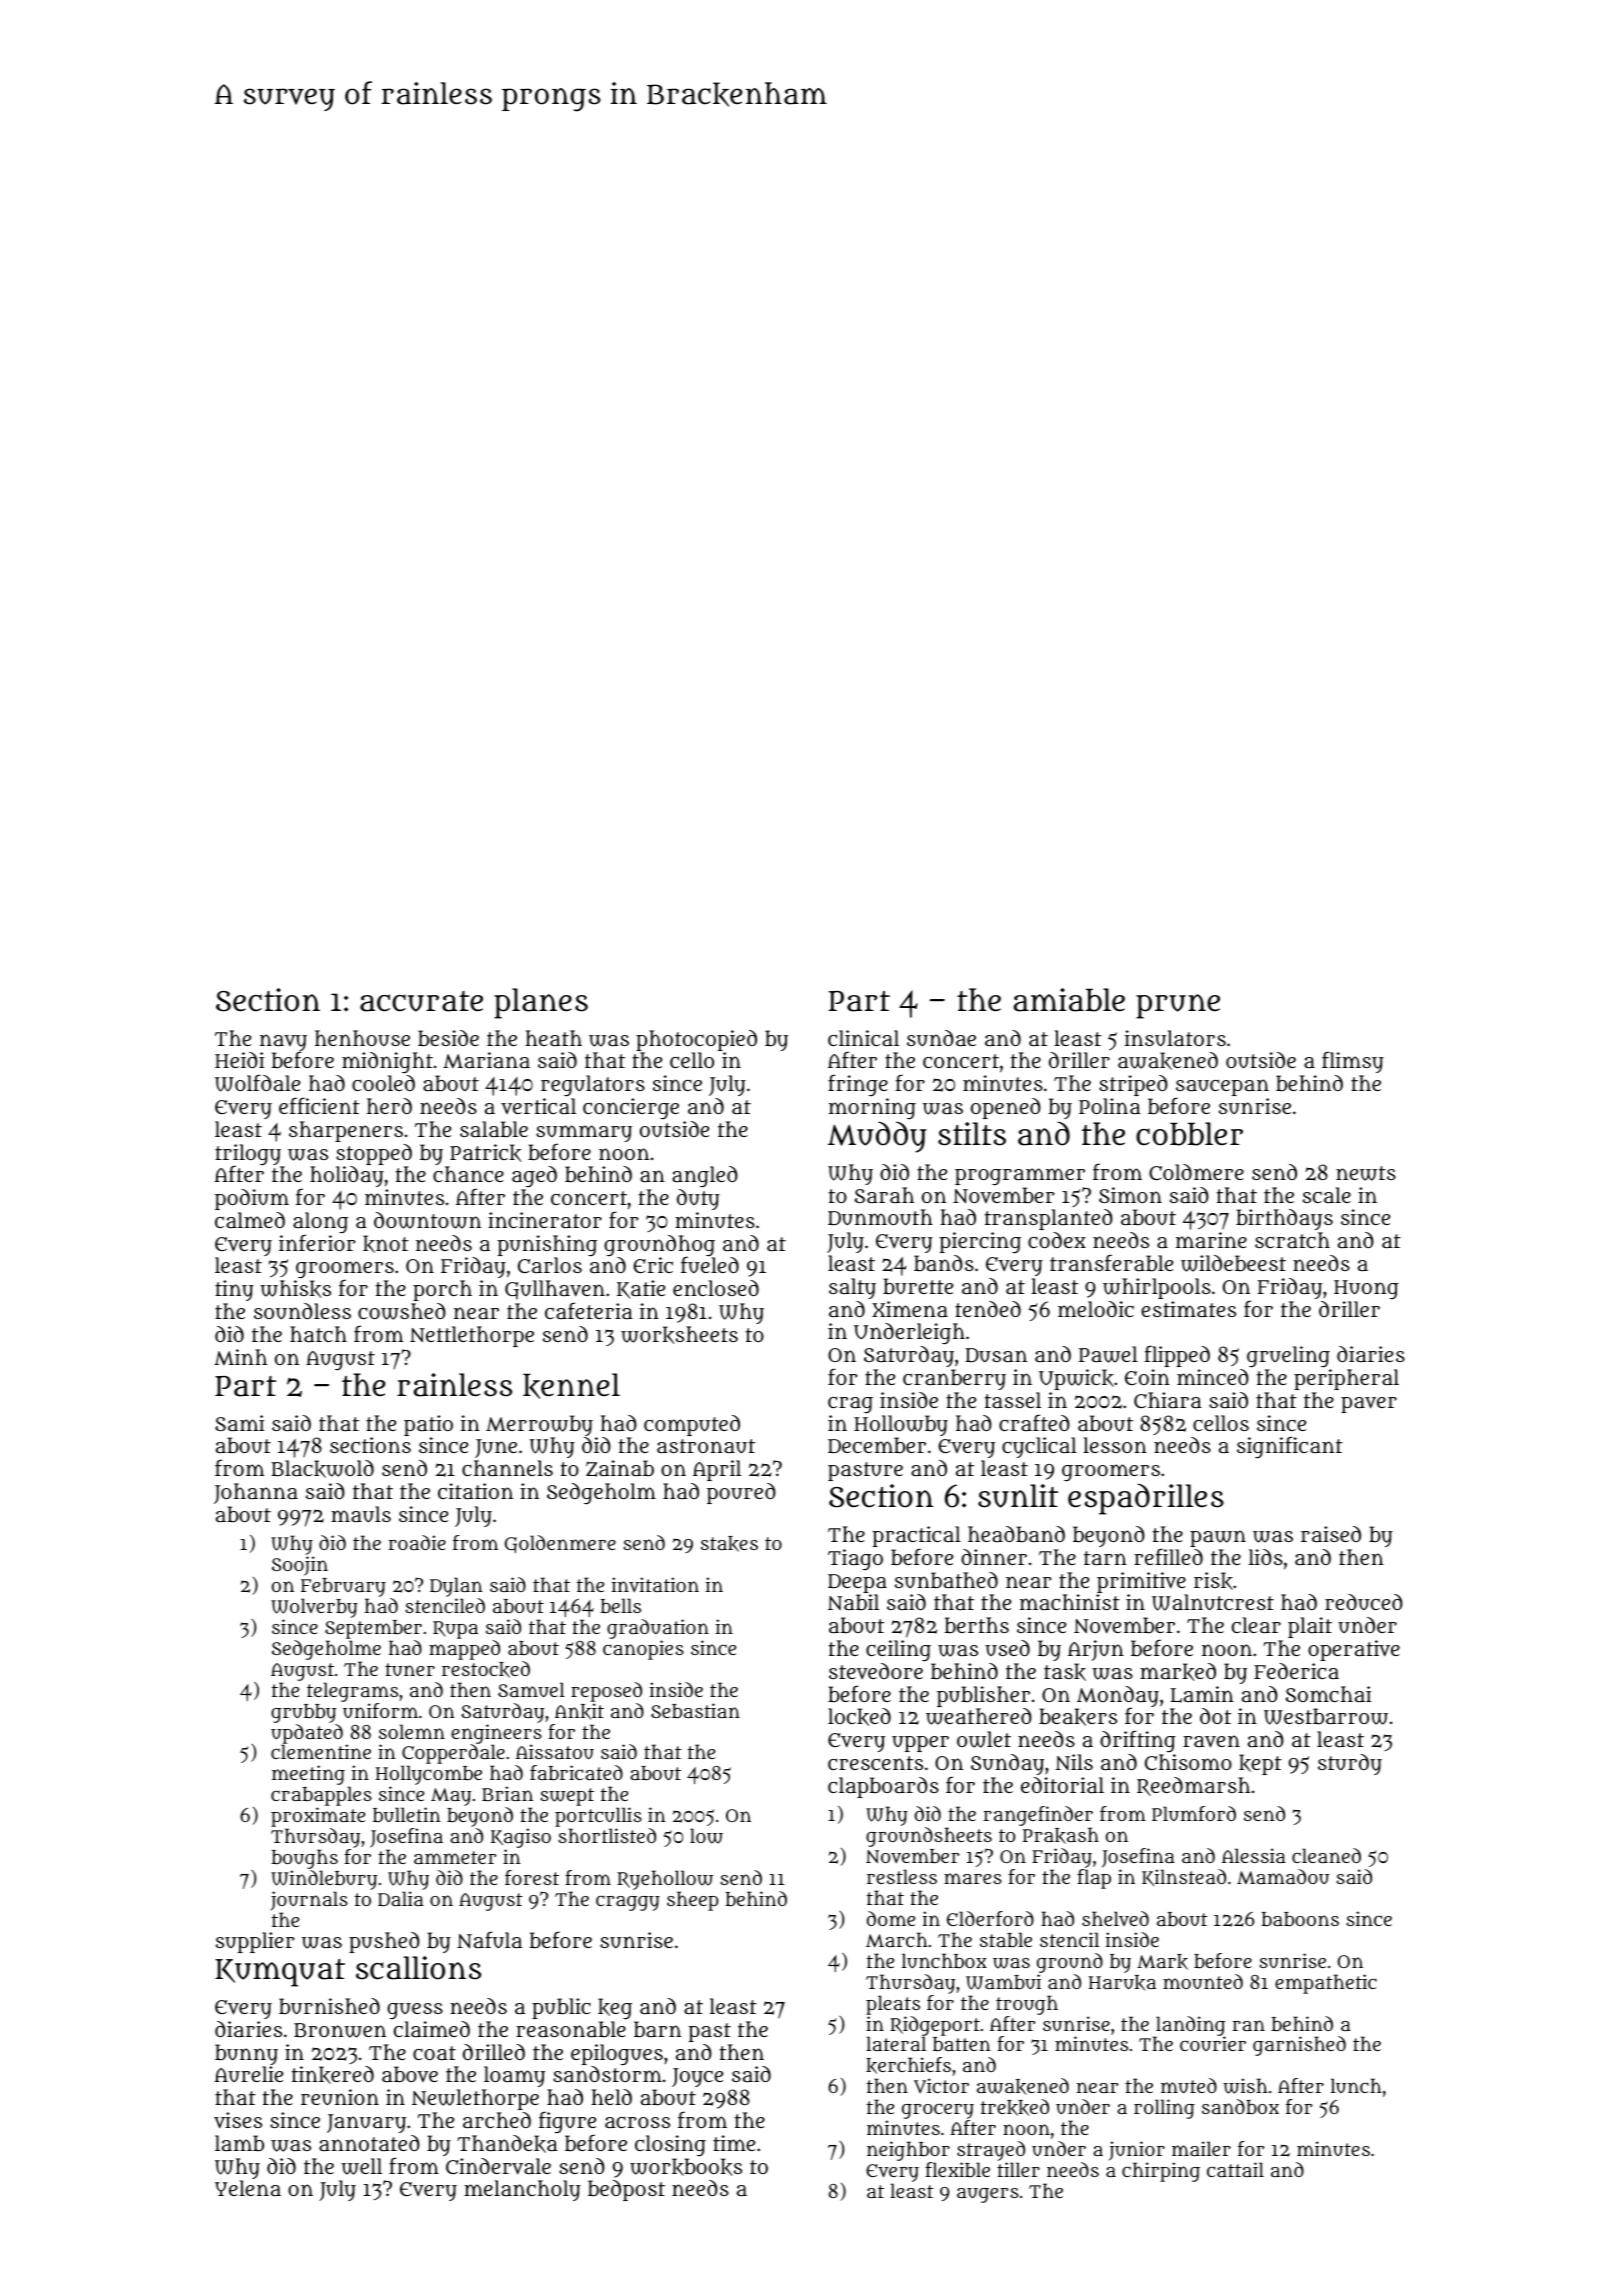 The image size is (1620, 2292). What do you see at coordinates (902, 1876) in the image?
I see `restless` at bounding box center [902, 1876].
